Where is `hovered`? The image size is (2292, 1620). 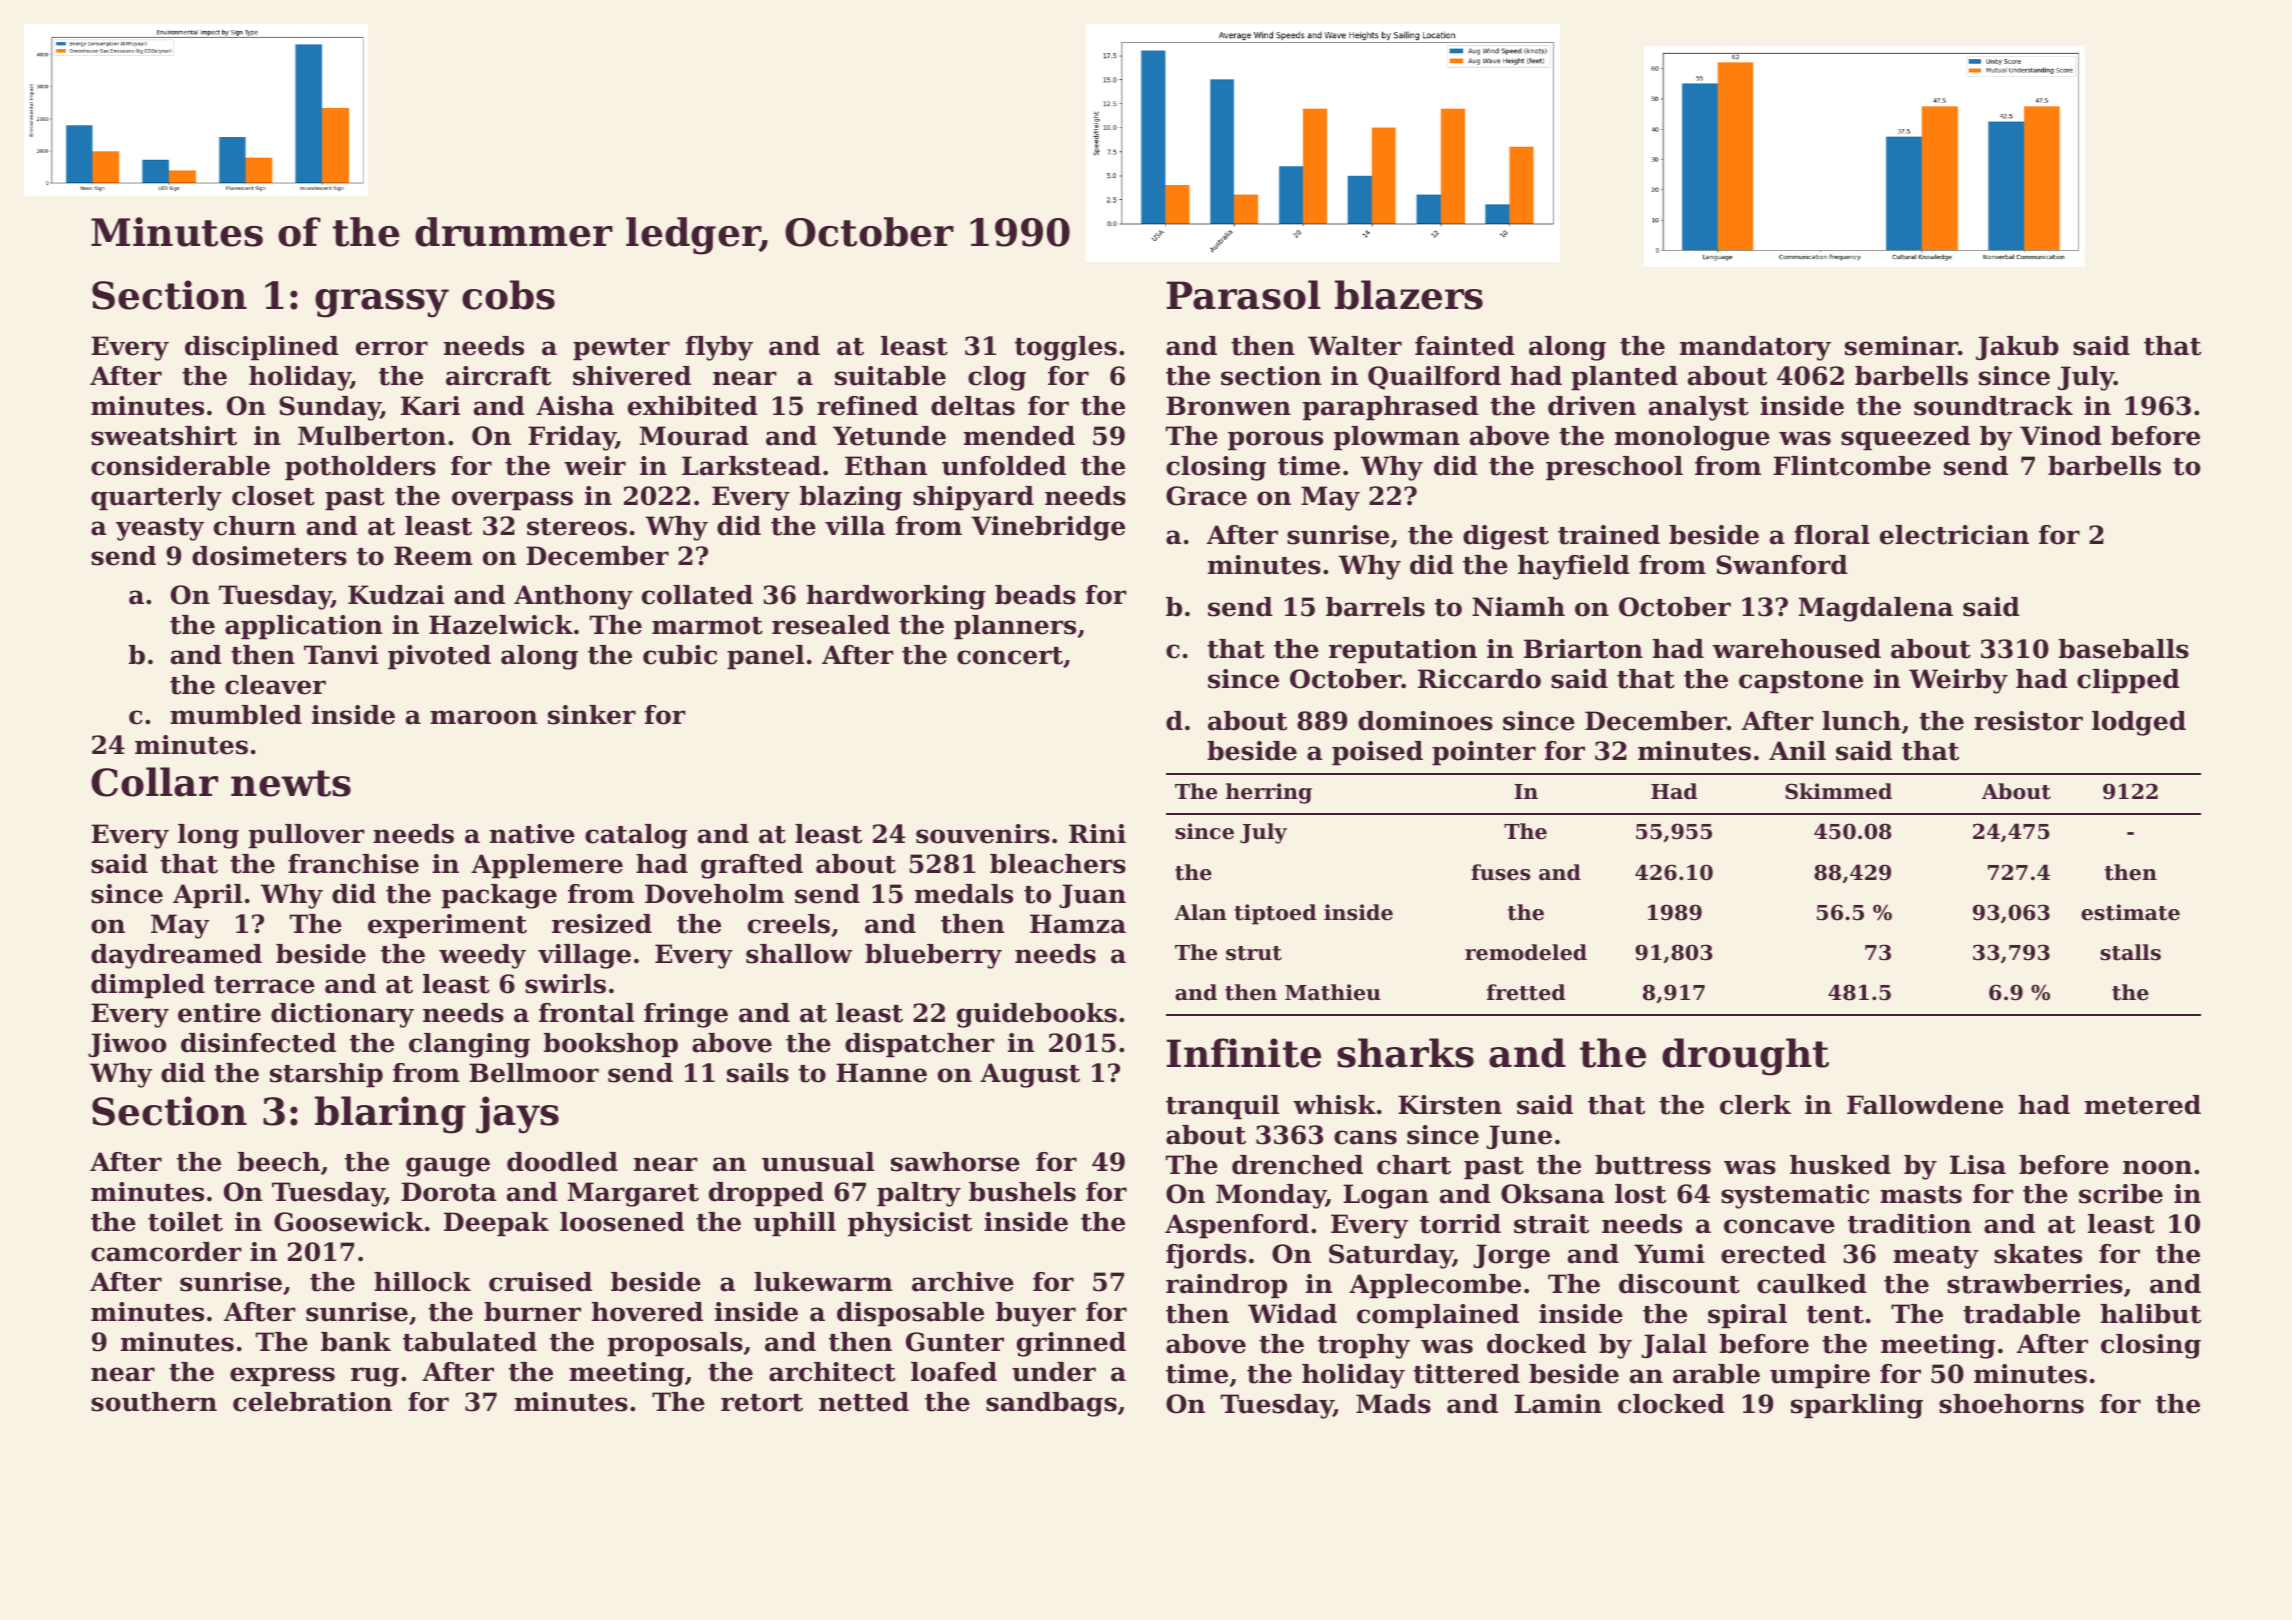 hovered is located at coordinates (647, 1312).
